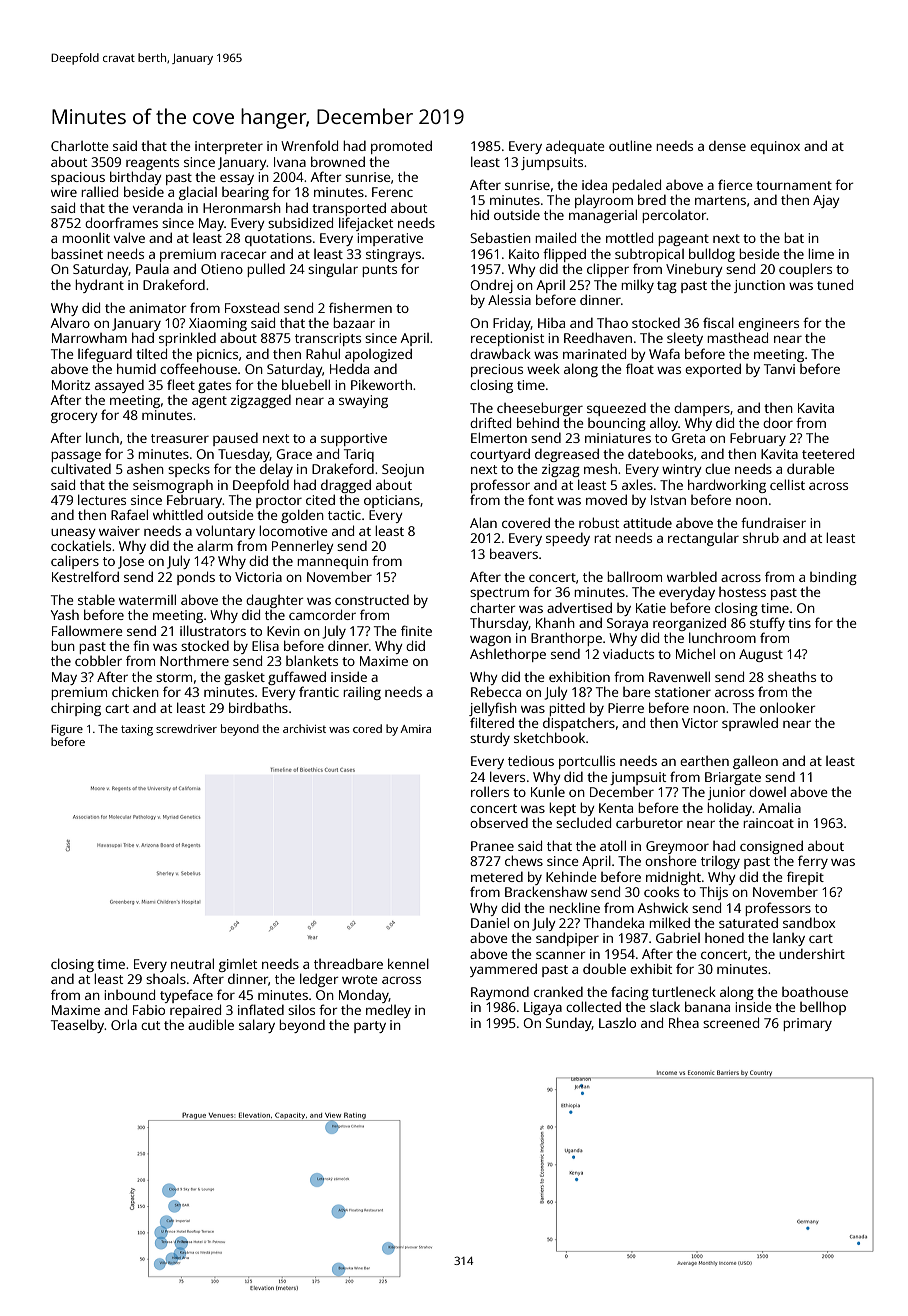 The height and width of the image is (1316, 908). I want to click on browned, so click(338, 161).
